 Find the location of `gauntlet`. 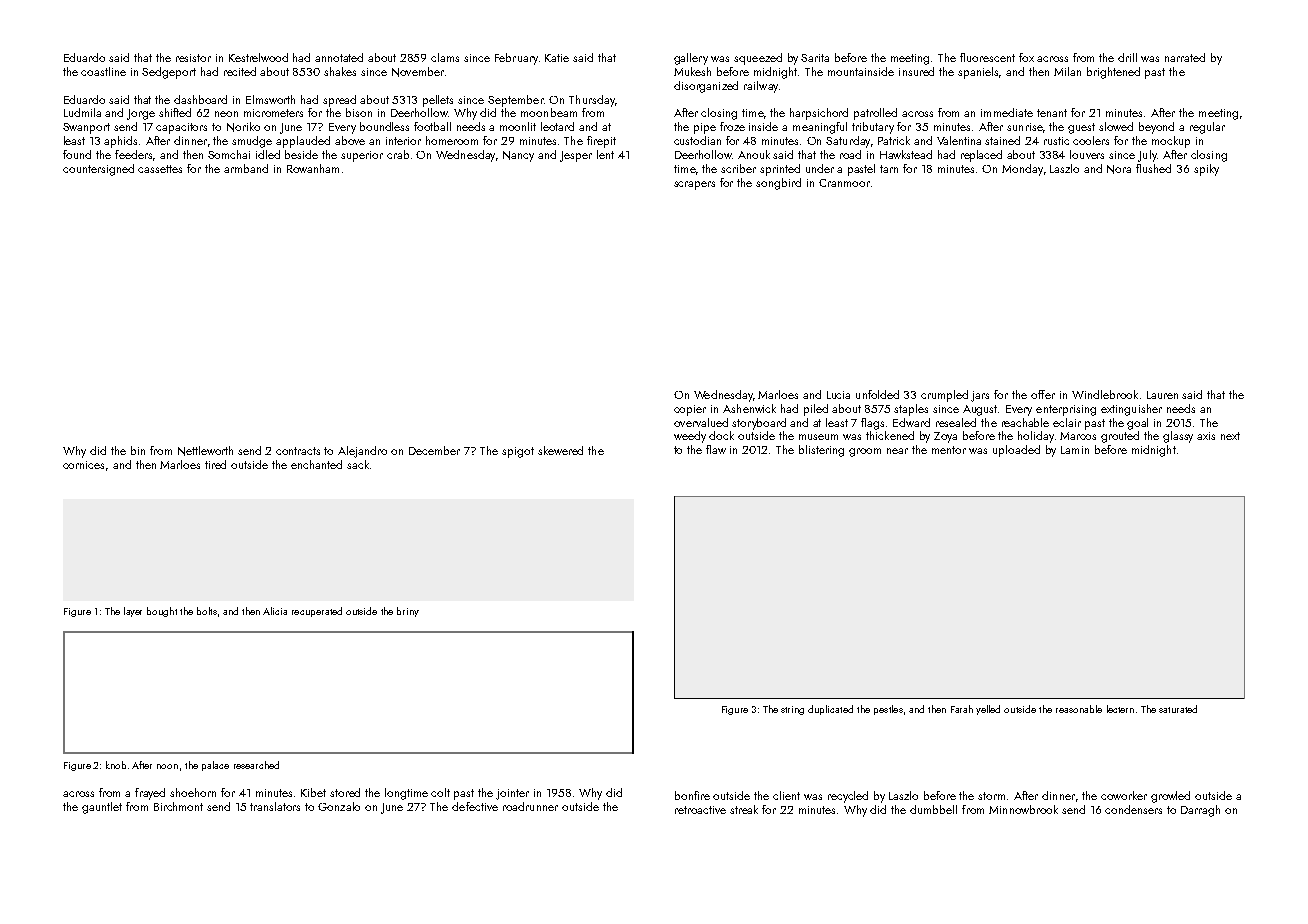

gauntlet is located at coordinates (102, 808).
